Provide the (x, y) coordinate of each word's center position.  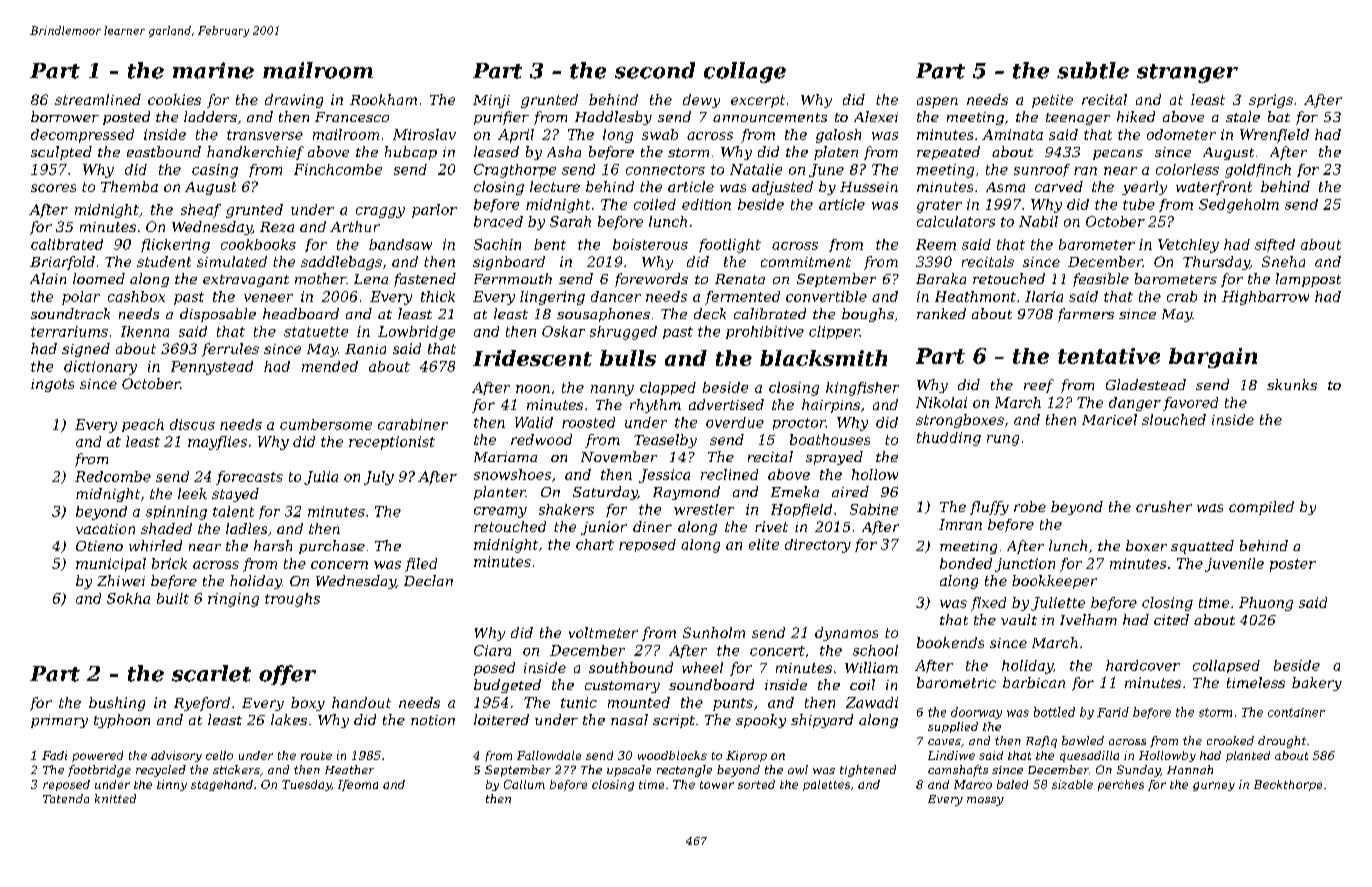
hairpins (831, 406)
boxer (1146, 545)
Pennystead (212, 368)
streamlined (98, 99)
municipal (111, 565)
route (316, 756)
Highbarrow (1265, 298)
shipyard (822, 721)
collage (745, 72)
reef (1039, 386)
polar (81, 298)
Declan (428, 580)
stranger (1187, 73)
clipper (834, 332)
